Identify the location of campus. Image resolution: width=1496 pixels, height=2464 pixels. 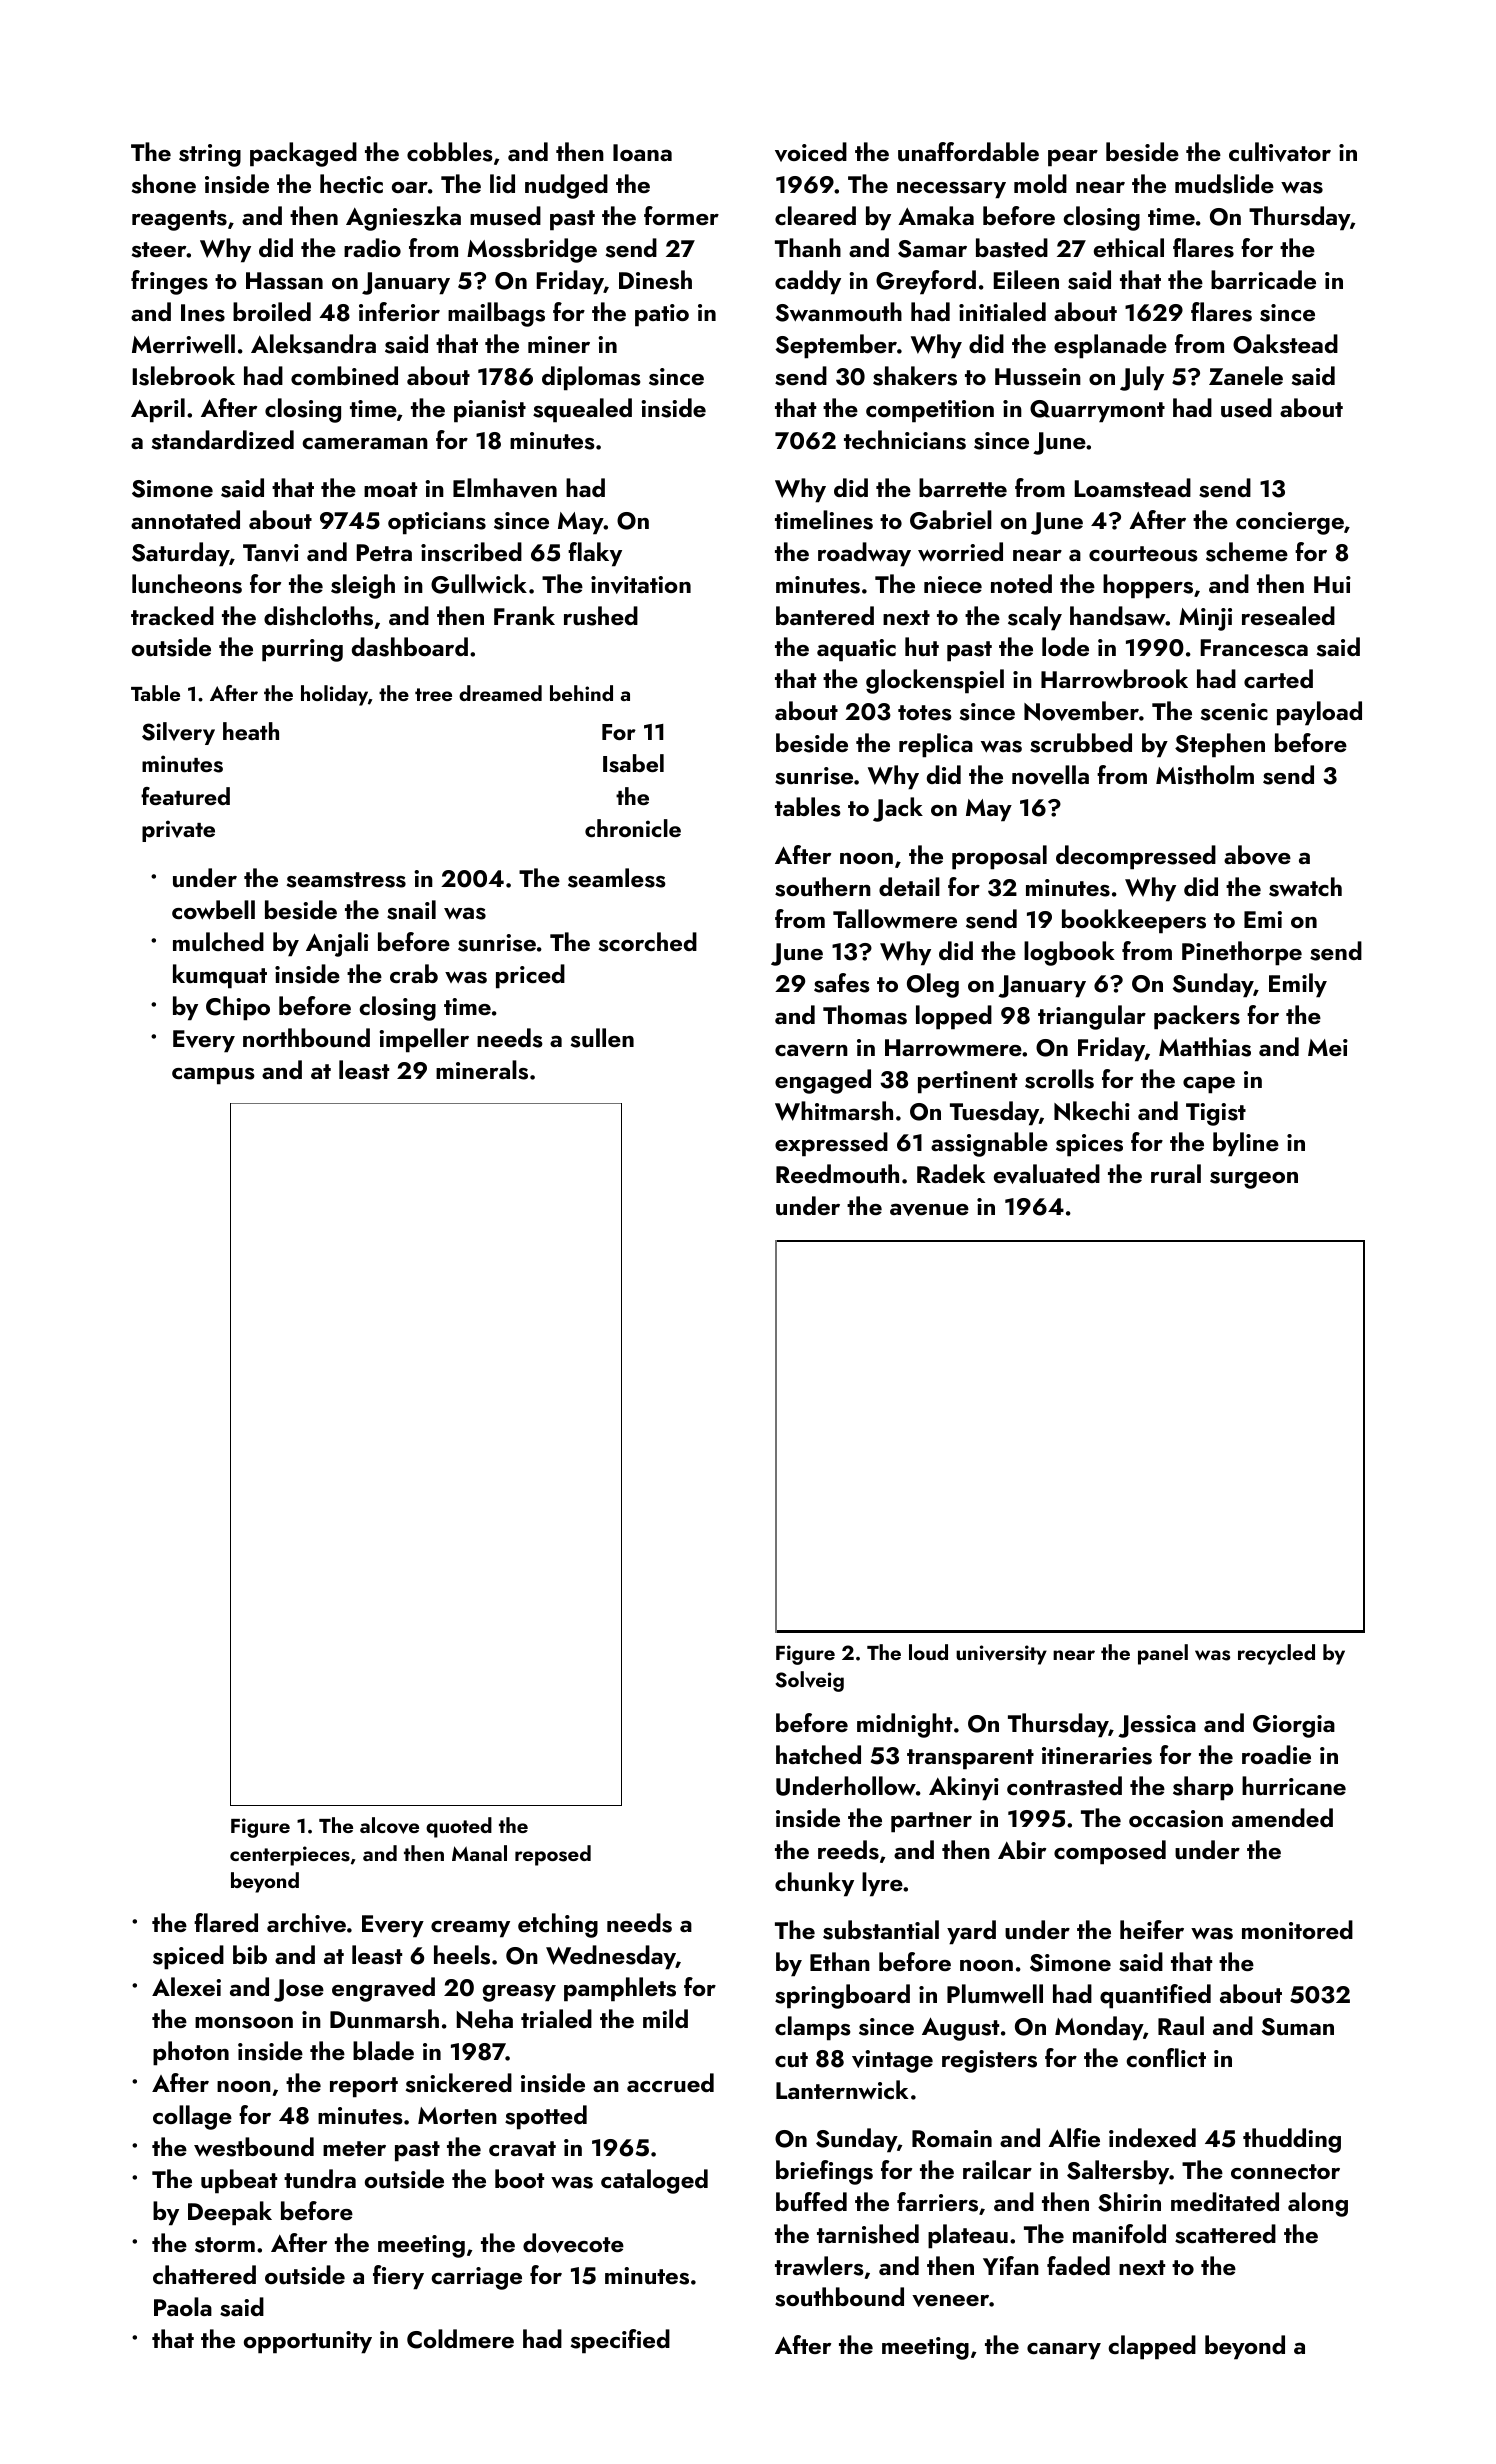
(213, 1076).
